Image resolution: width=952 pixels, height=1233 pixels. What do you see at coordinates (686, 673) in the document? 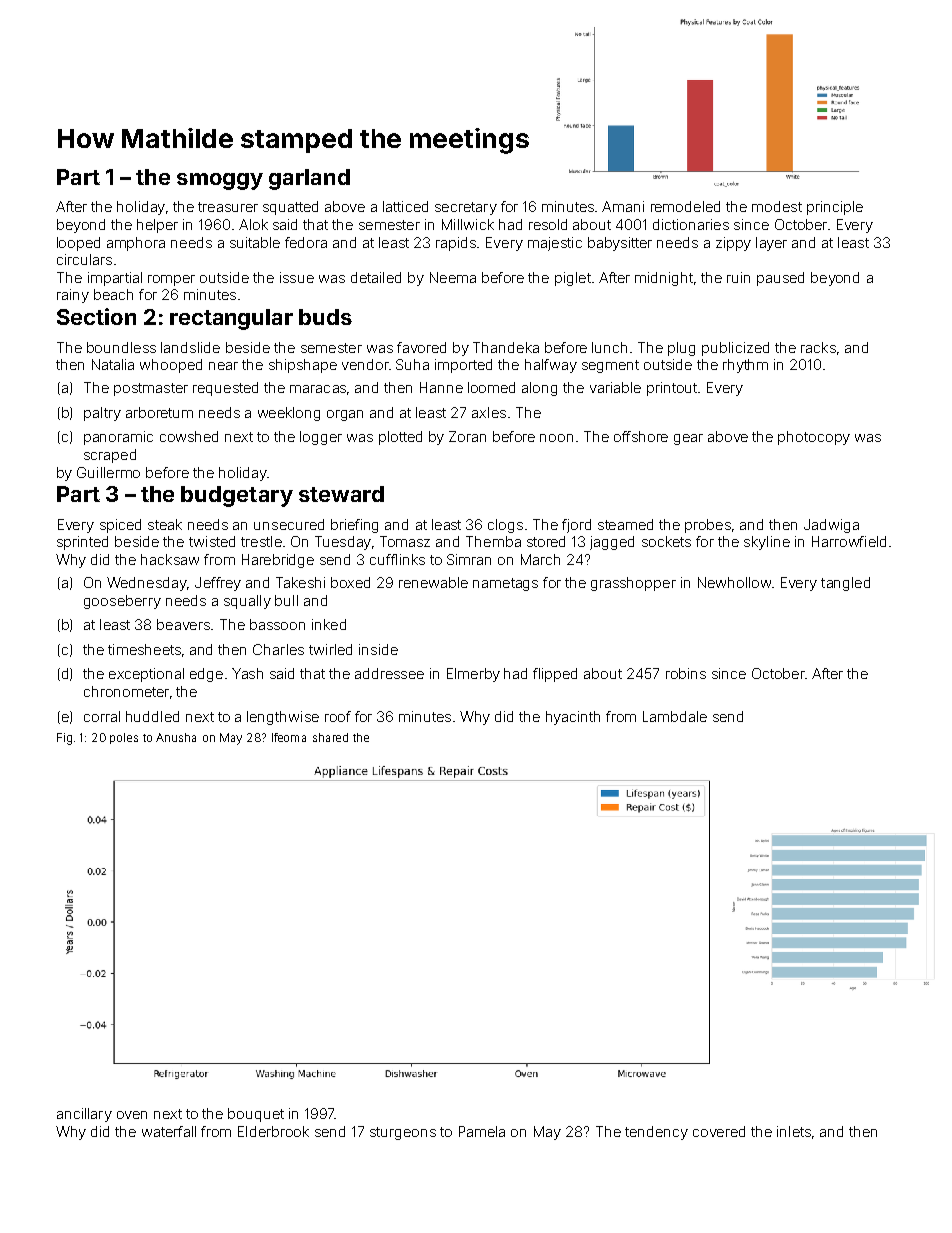
I see `robins` at bounding box center [686, 673].
